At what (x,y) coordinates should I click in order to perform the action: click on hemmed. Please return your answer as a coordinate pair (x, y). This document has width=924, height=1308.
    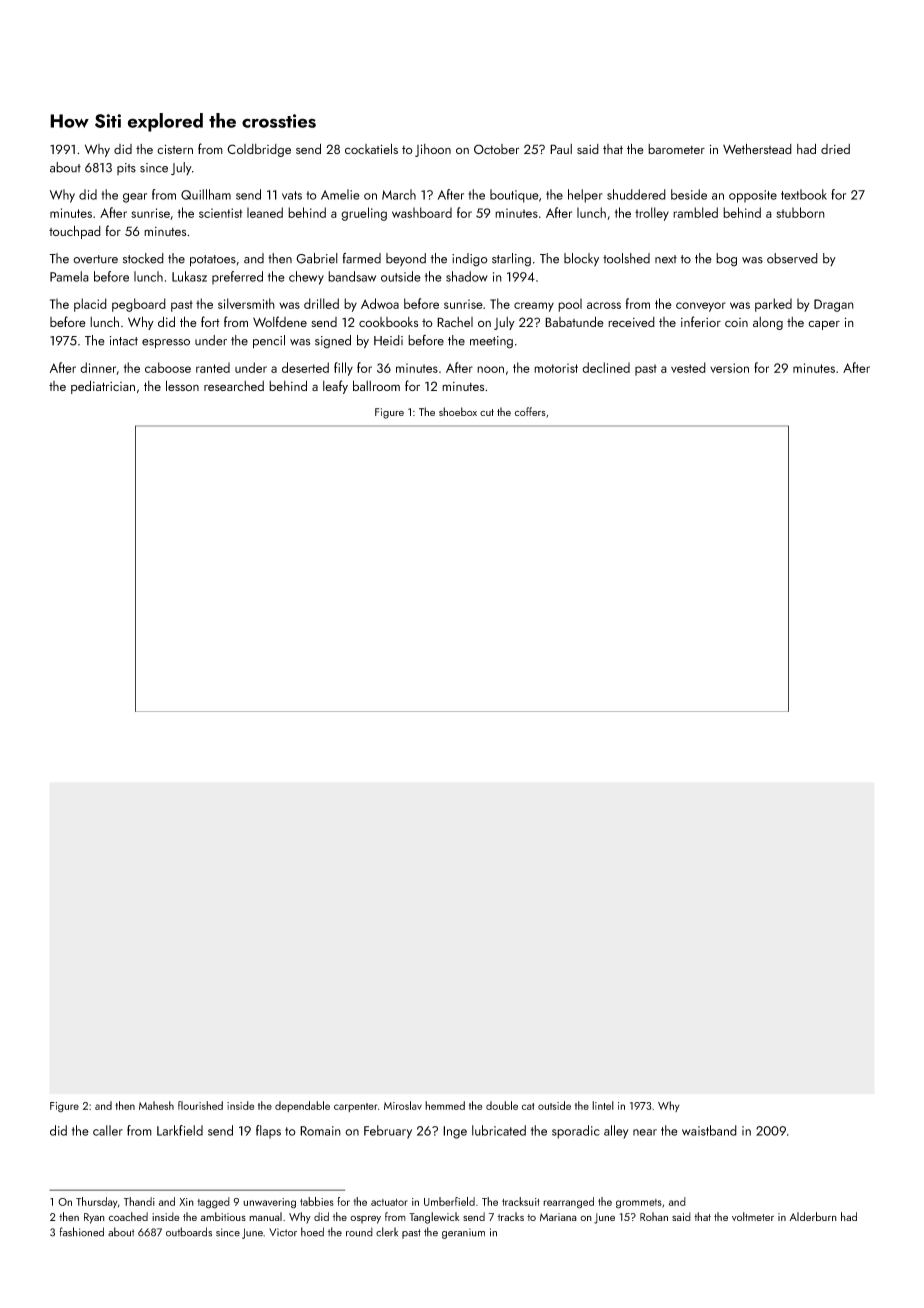
    Looking at the image, I should click on (445, 1105).
